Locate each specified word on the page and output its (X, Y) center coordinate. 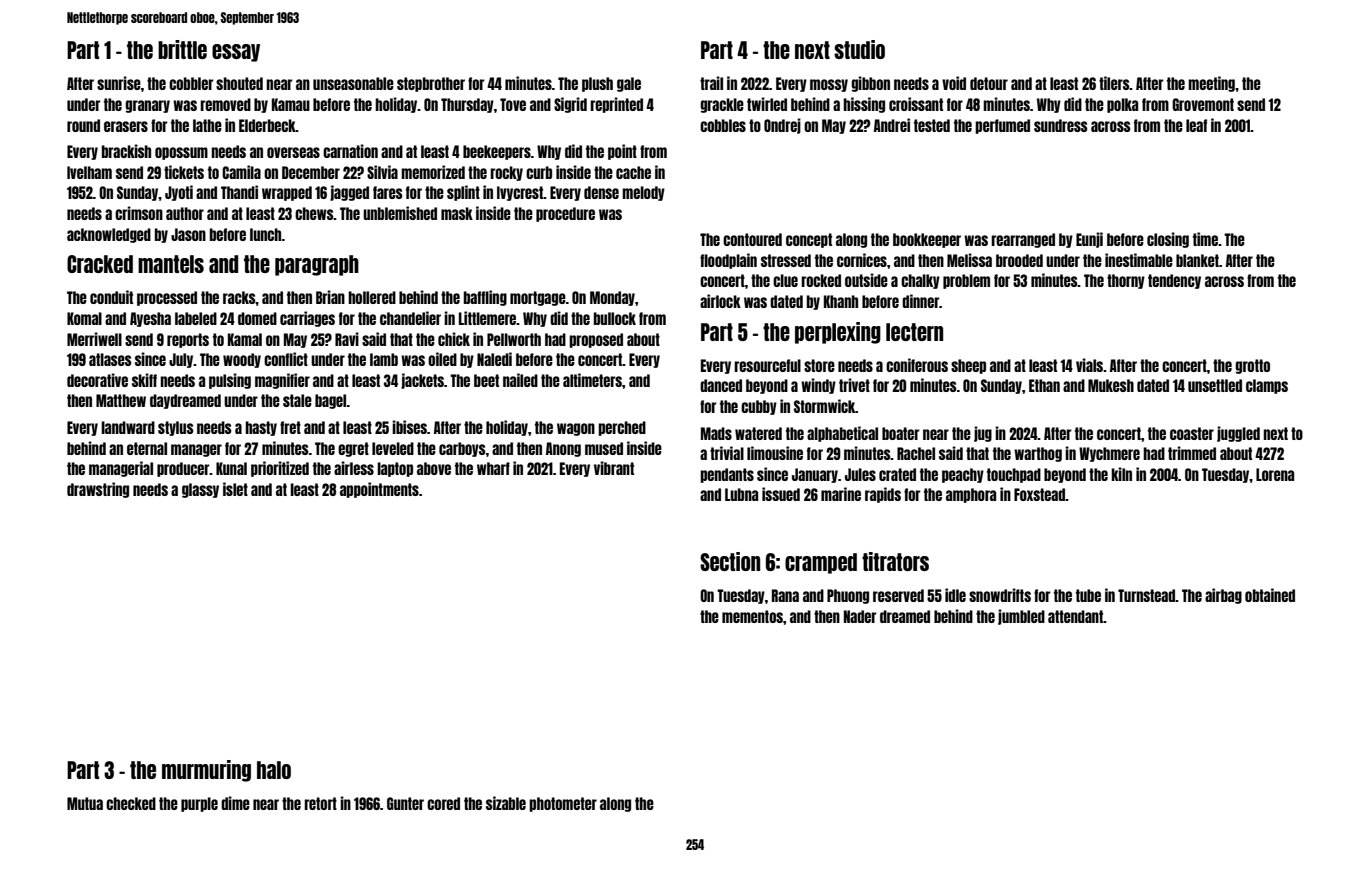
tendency (1174, 281)
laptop (395, 469)
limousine (775, 453)
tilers (1114, 83)
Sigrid (570, 105)
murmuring (206, 771)
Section (730, 561)
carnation (350, 151)
